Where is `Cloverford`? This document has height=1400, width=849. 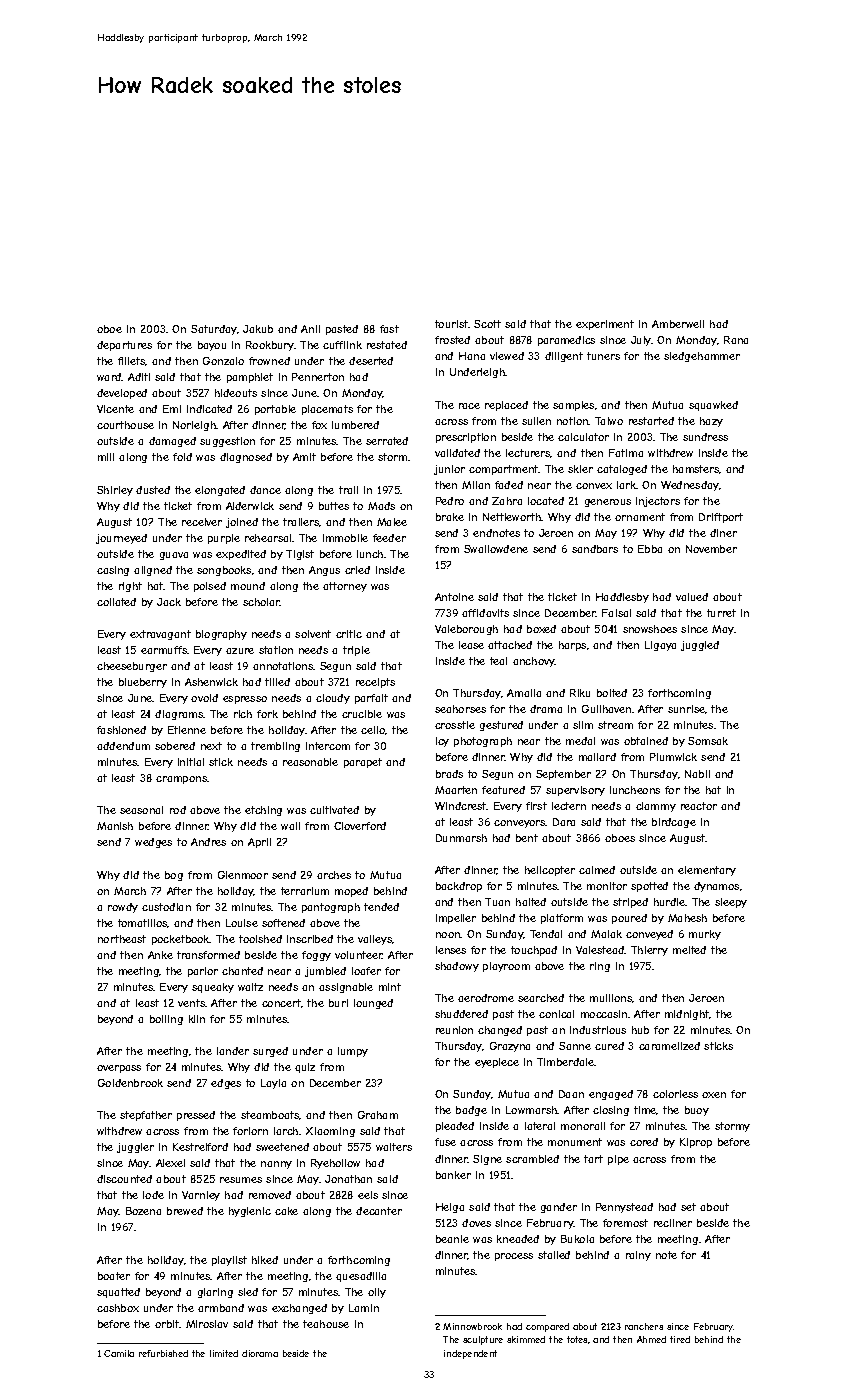 Cloverford is located at coordinates (360, 826).
